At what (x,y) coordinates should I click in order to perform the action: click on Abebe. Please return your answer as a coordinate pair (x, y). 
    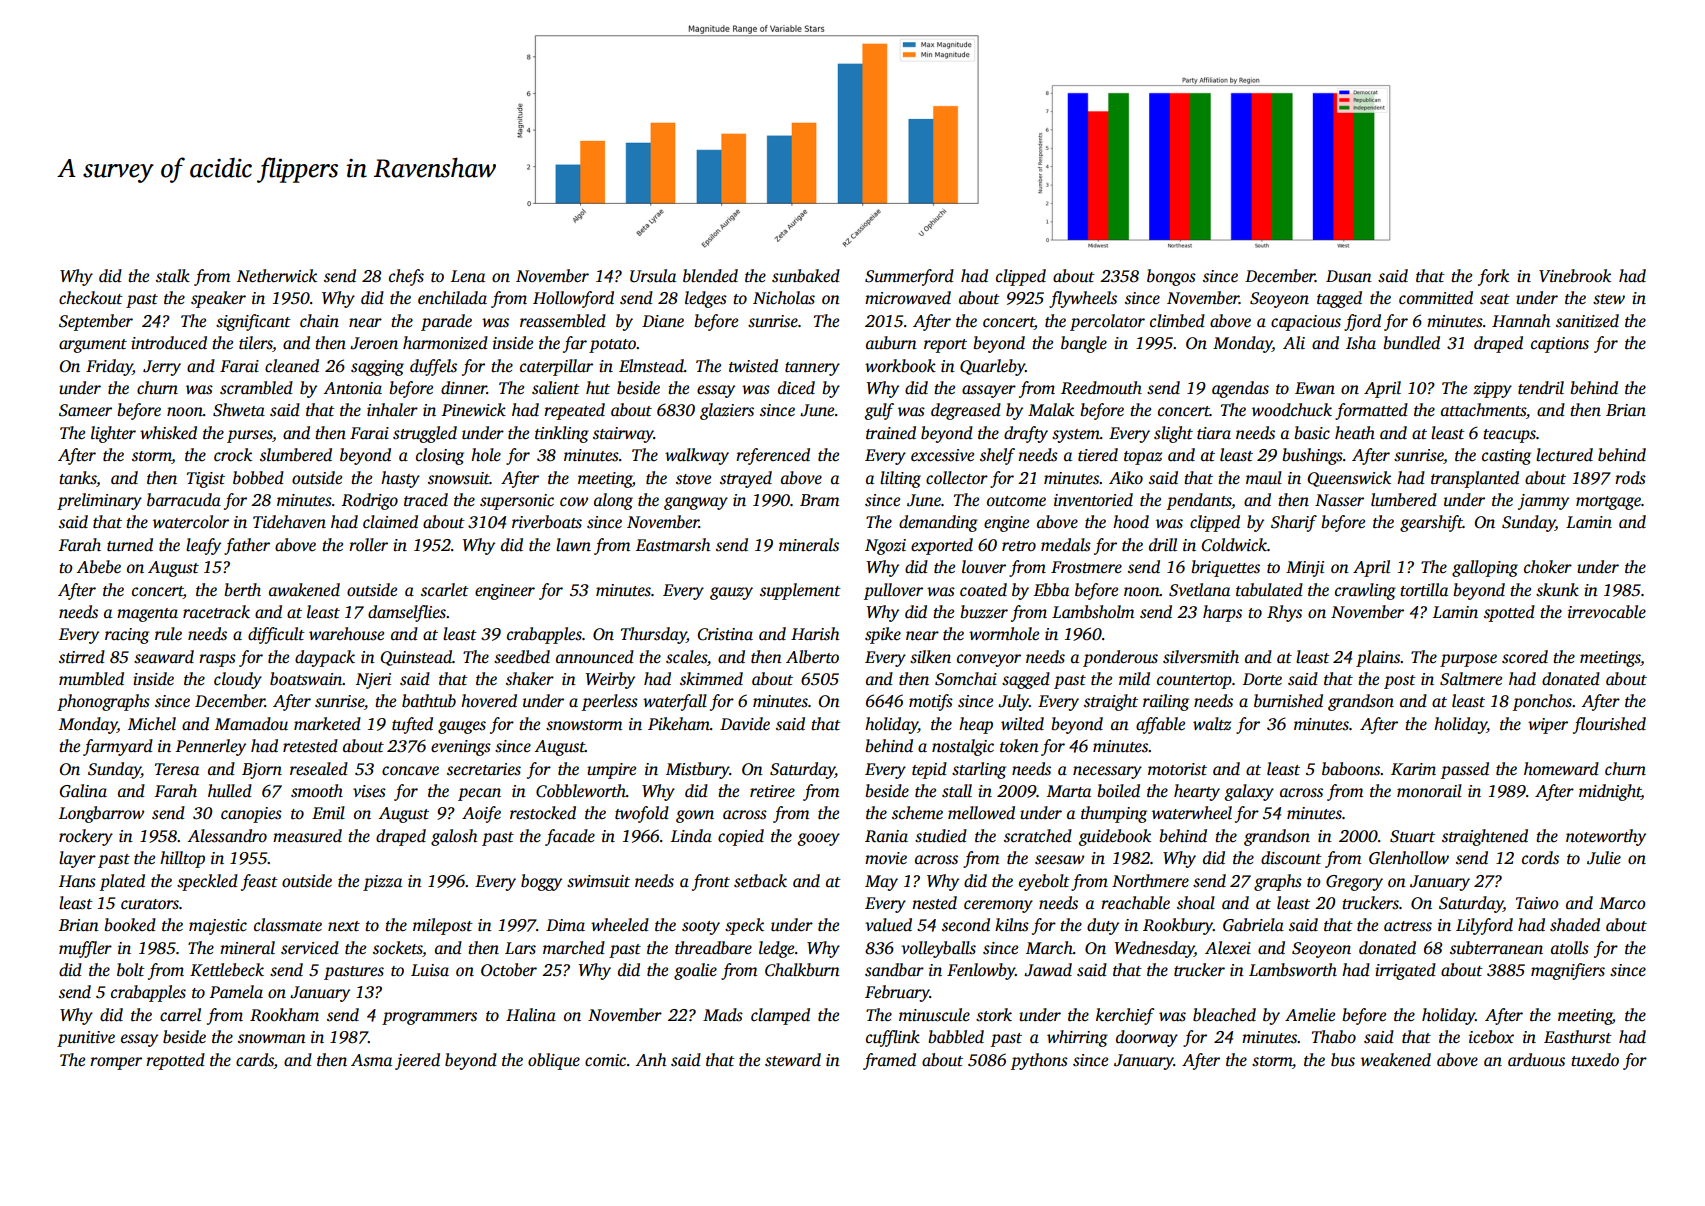
    Looking at the image, I should click on (98, 567).
